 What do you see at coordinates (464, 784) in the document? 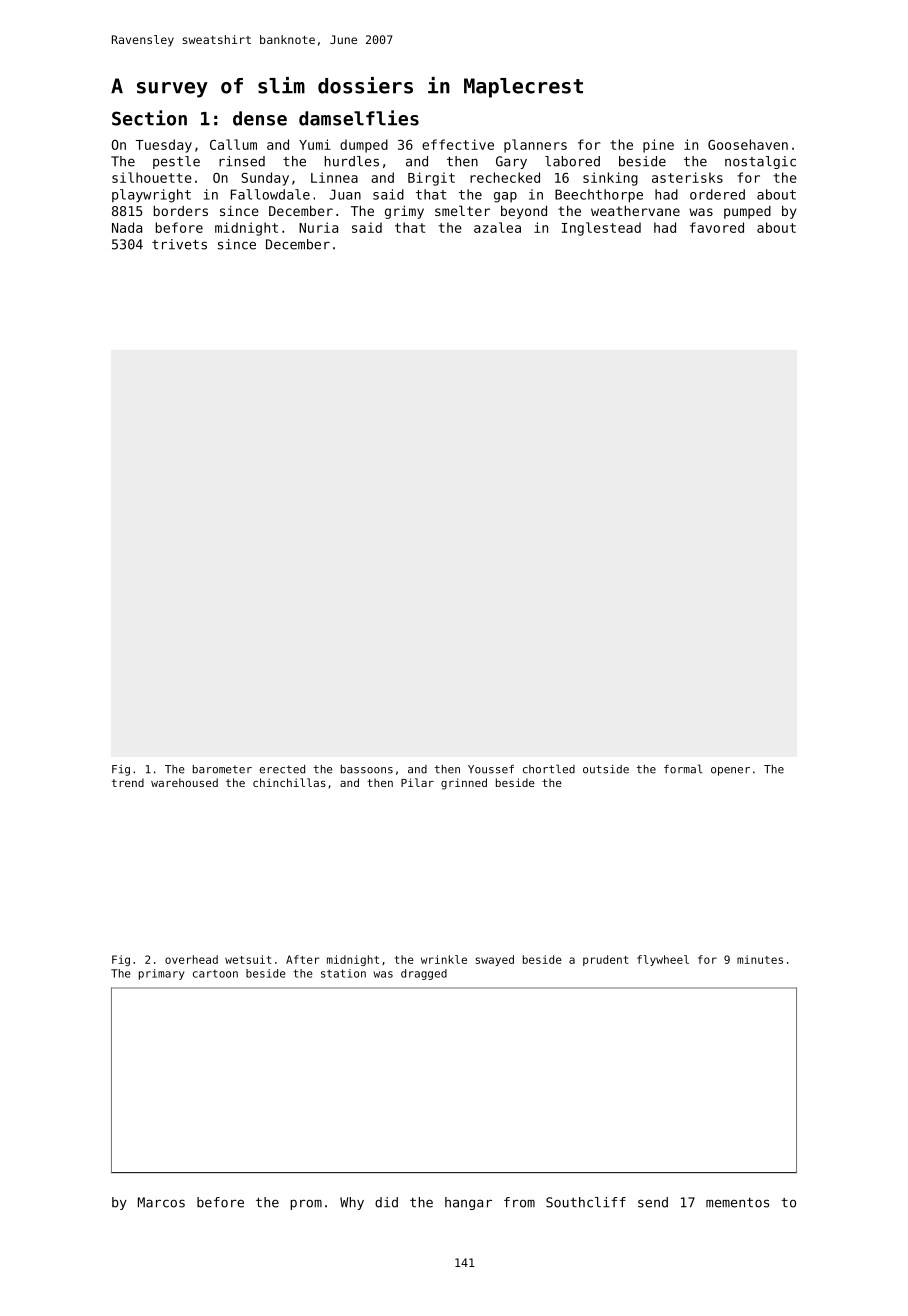
I see `grinned` at bounding box center [464, 784].
